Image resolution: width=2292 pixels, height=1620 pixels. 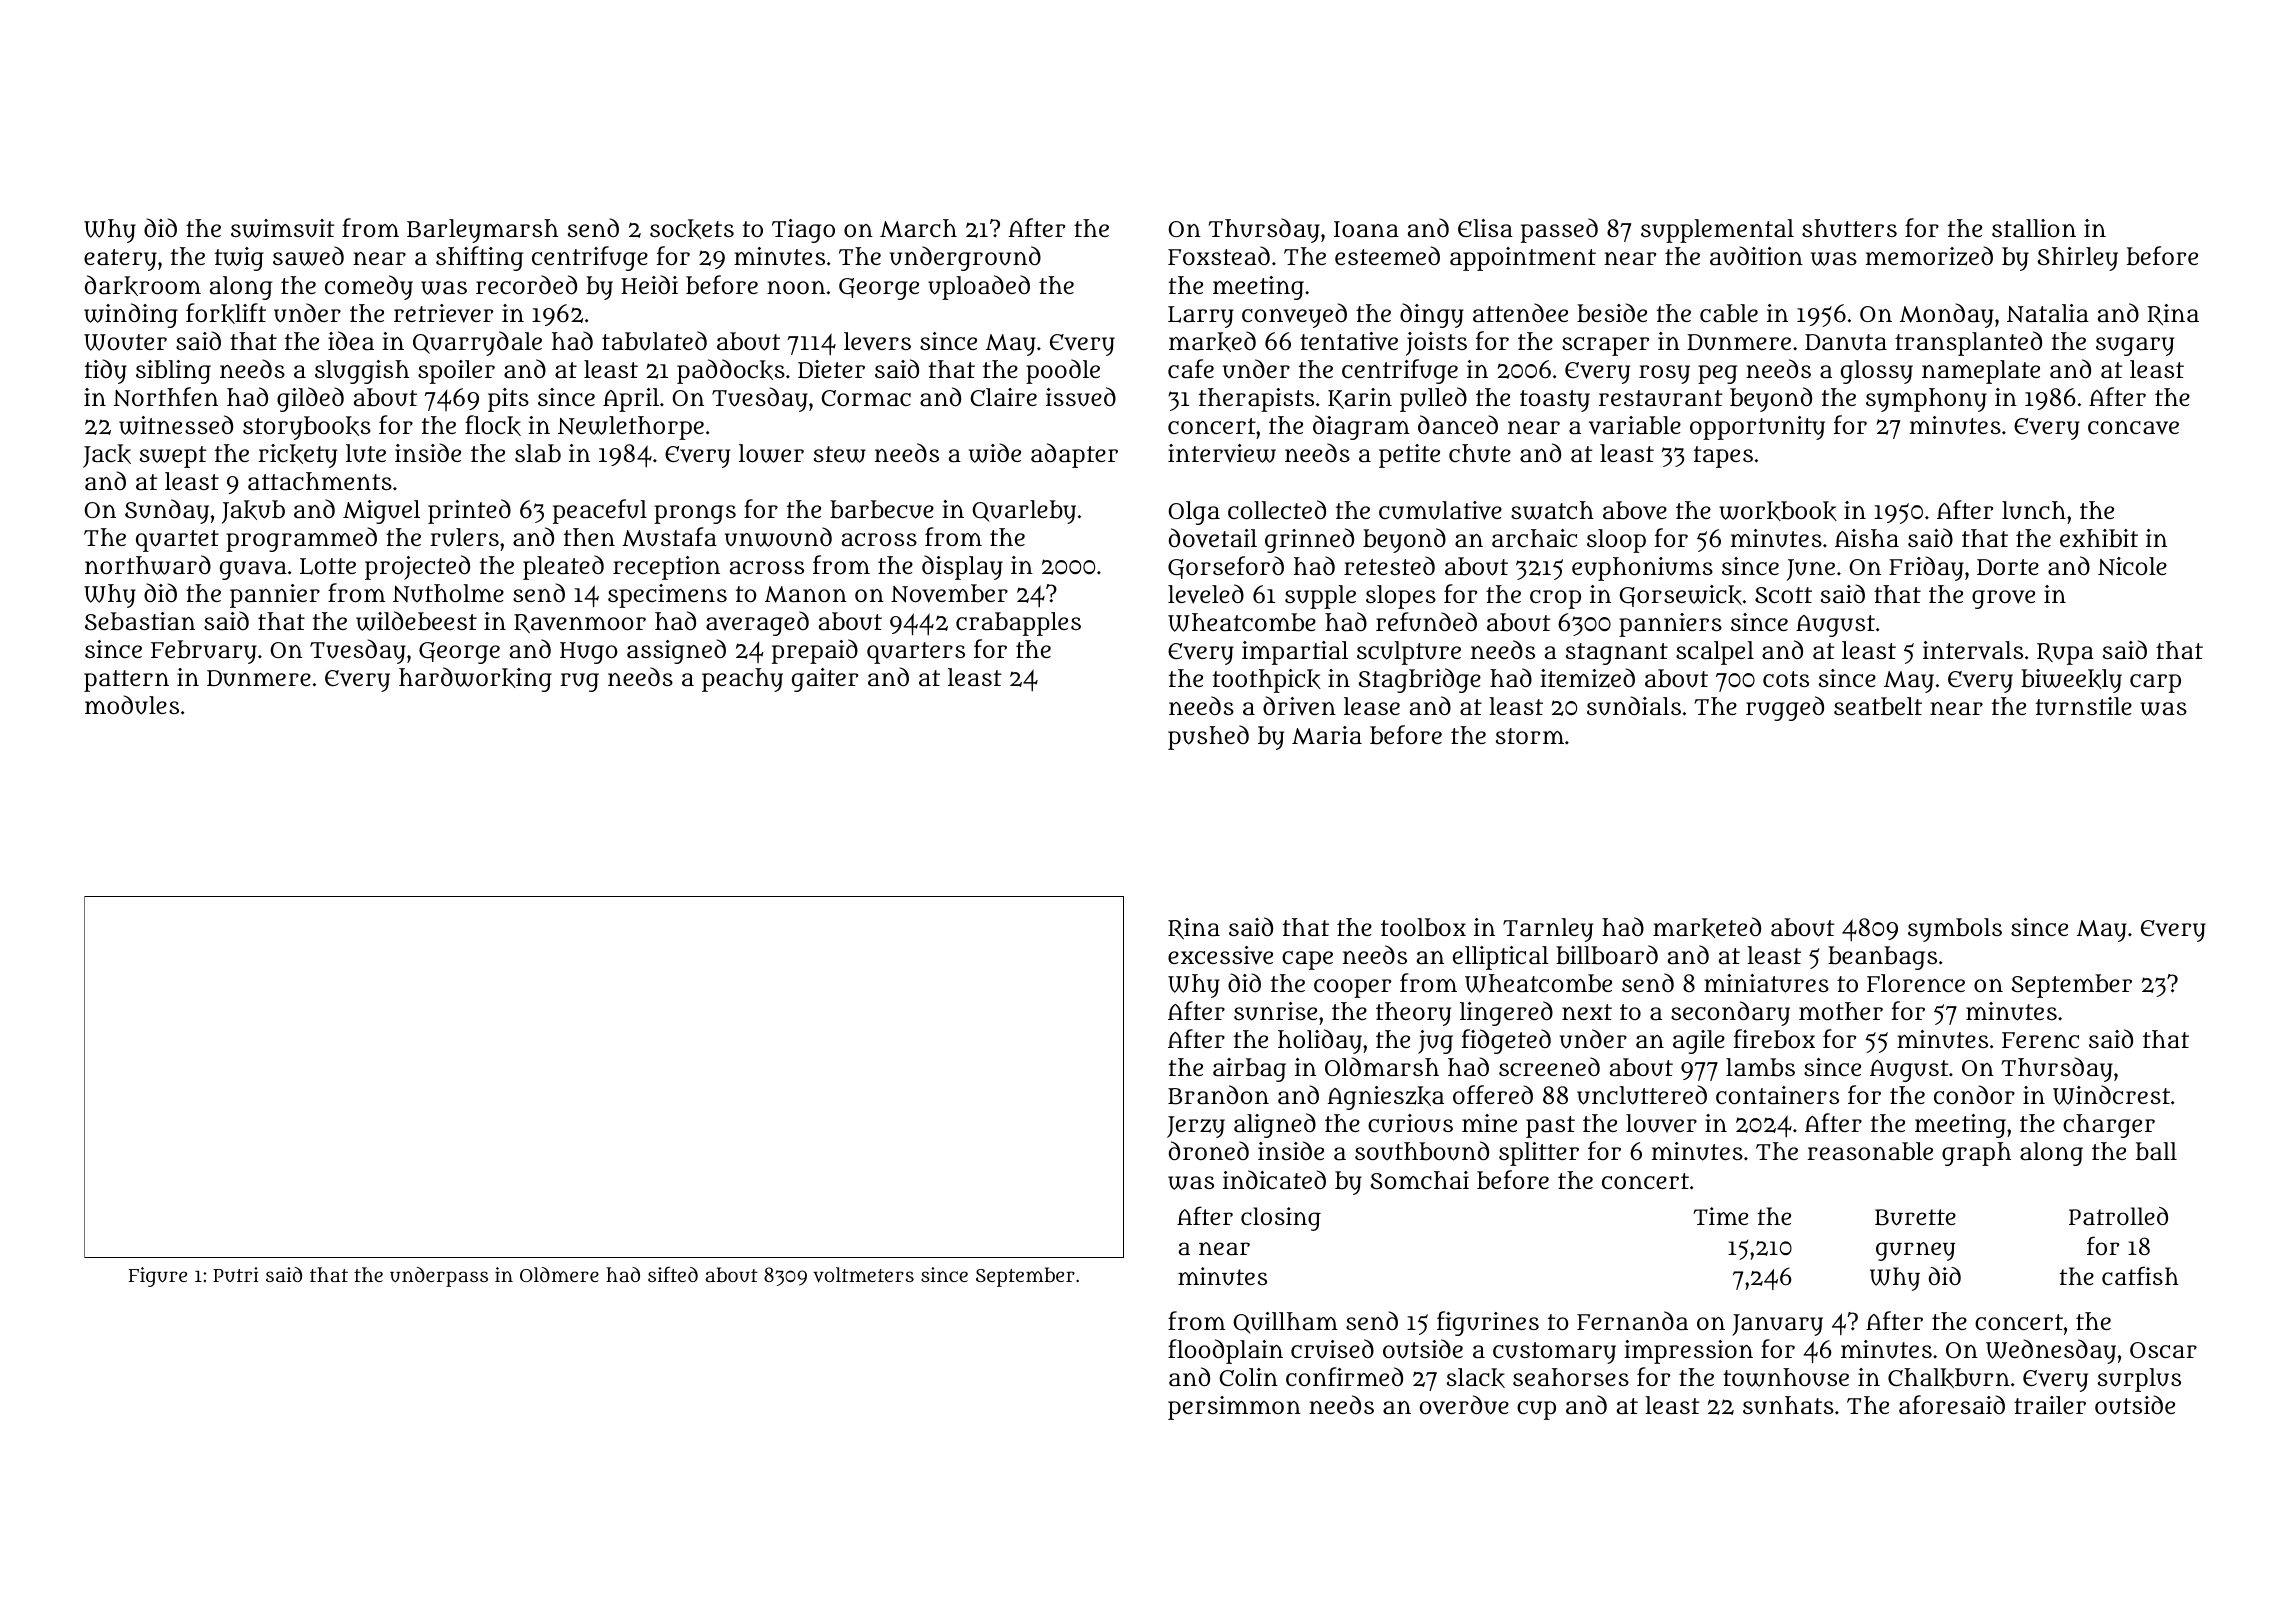 What do you see at coordinates (131, 315) in the screenshot?
I see `winding` at bounding box center [131, 315].
